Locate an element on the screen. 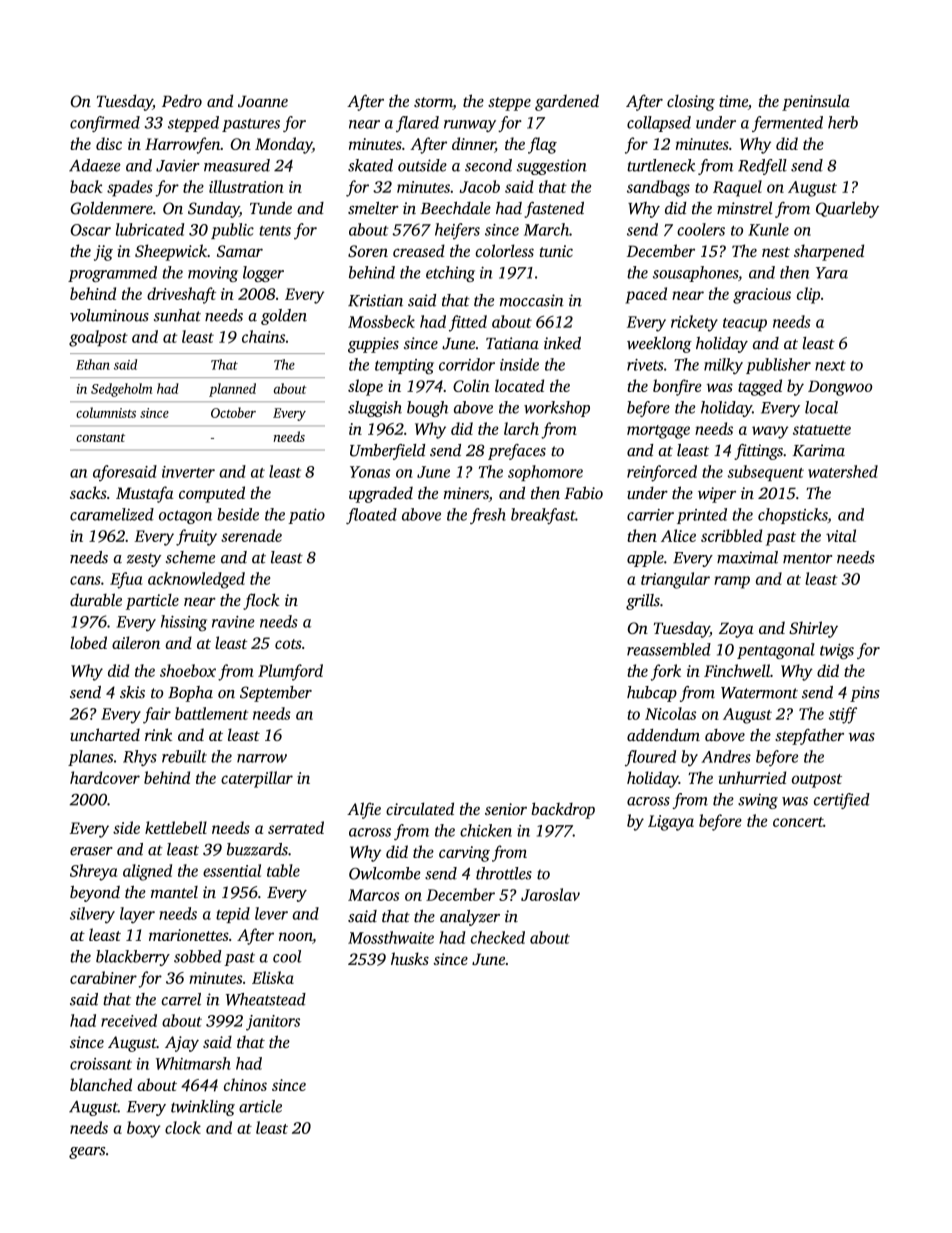  prefaces is located at coordinates (517, 452).
